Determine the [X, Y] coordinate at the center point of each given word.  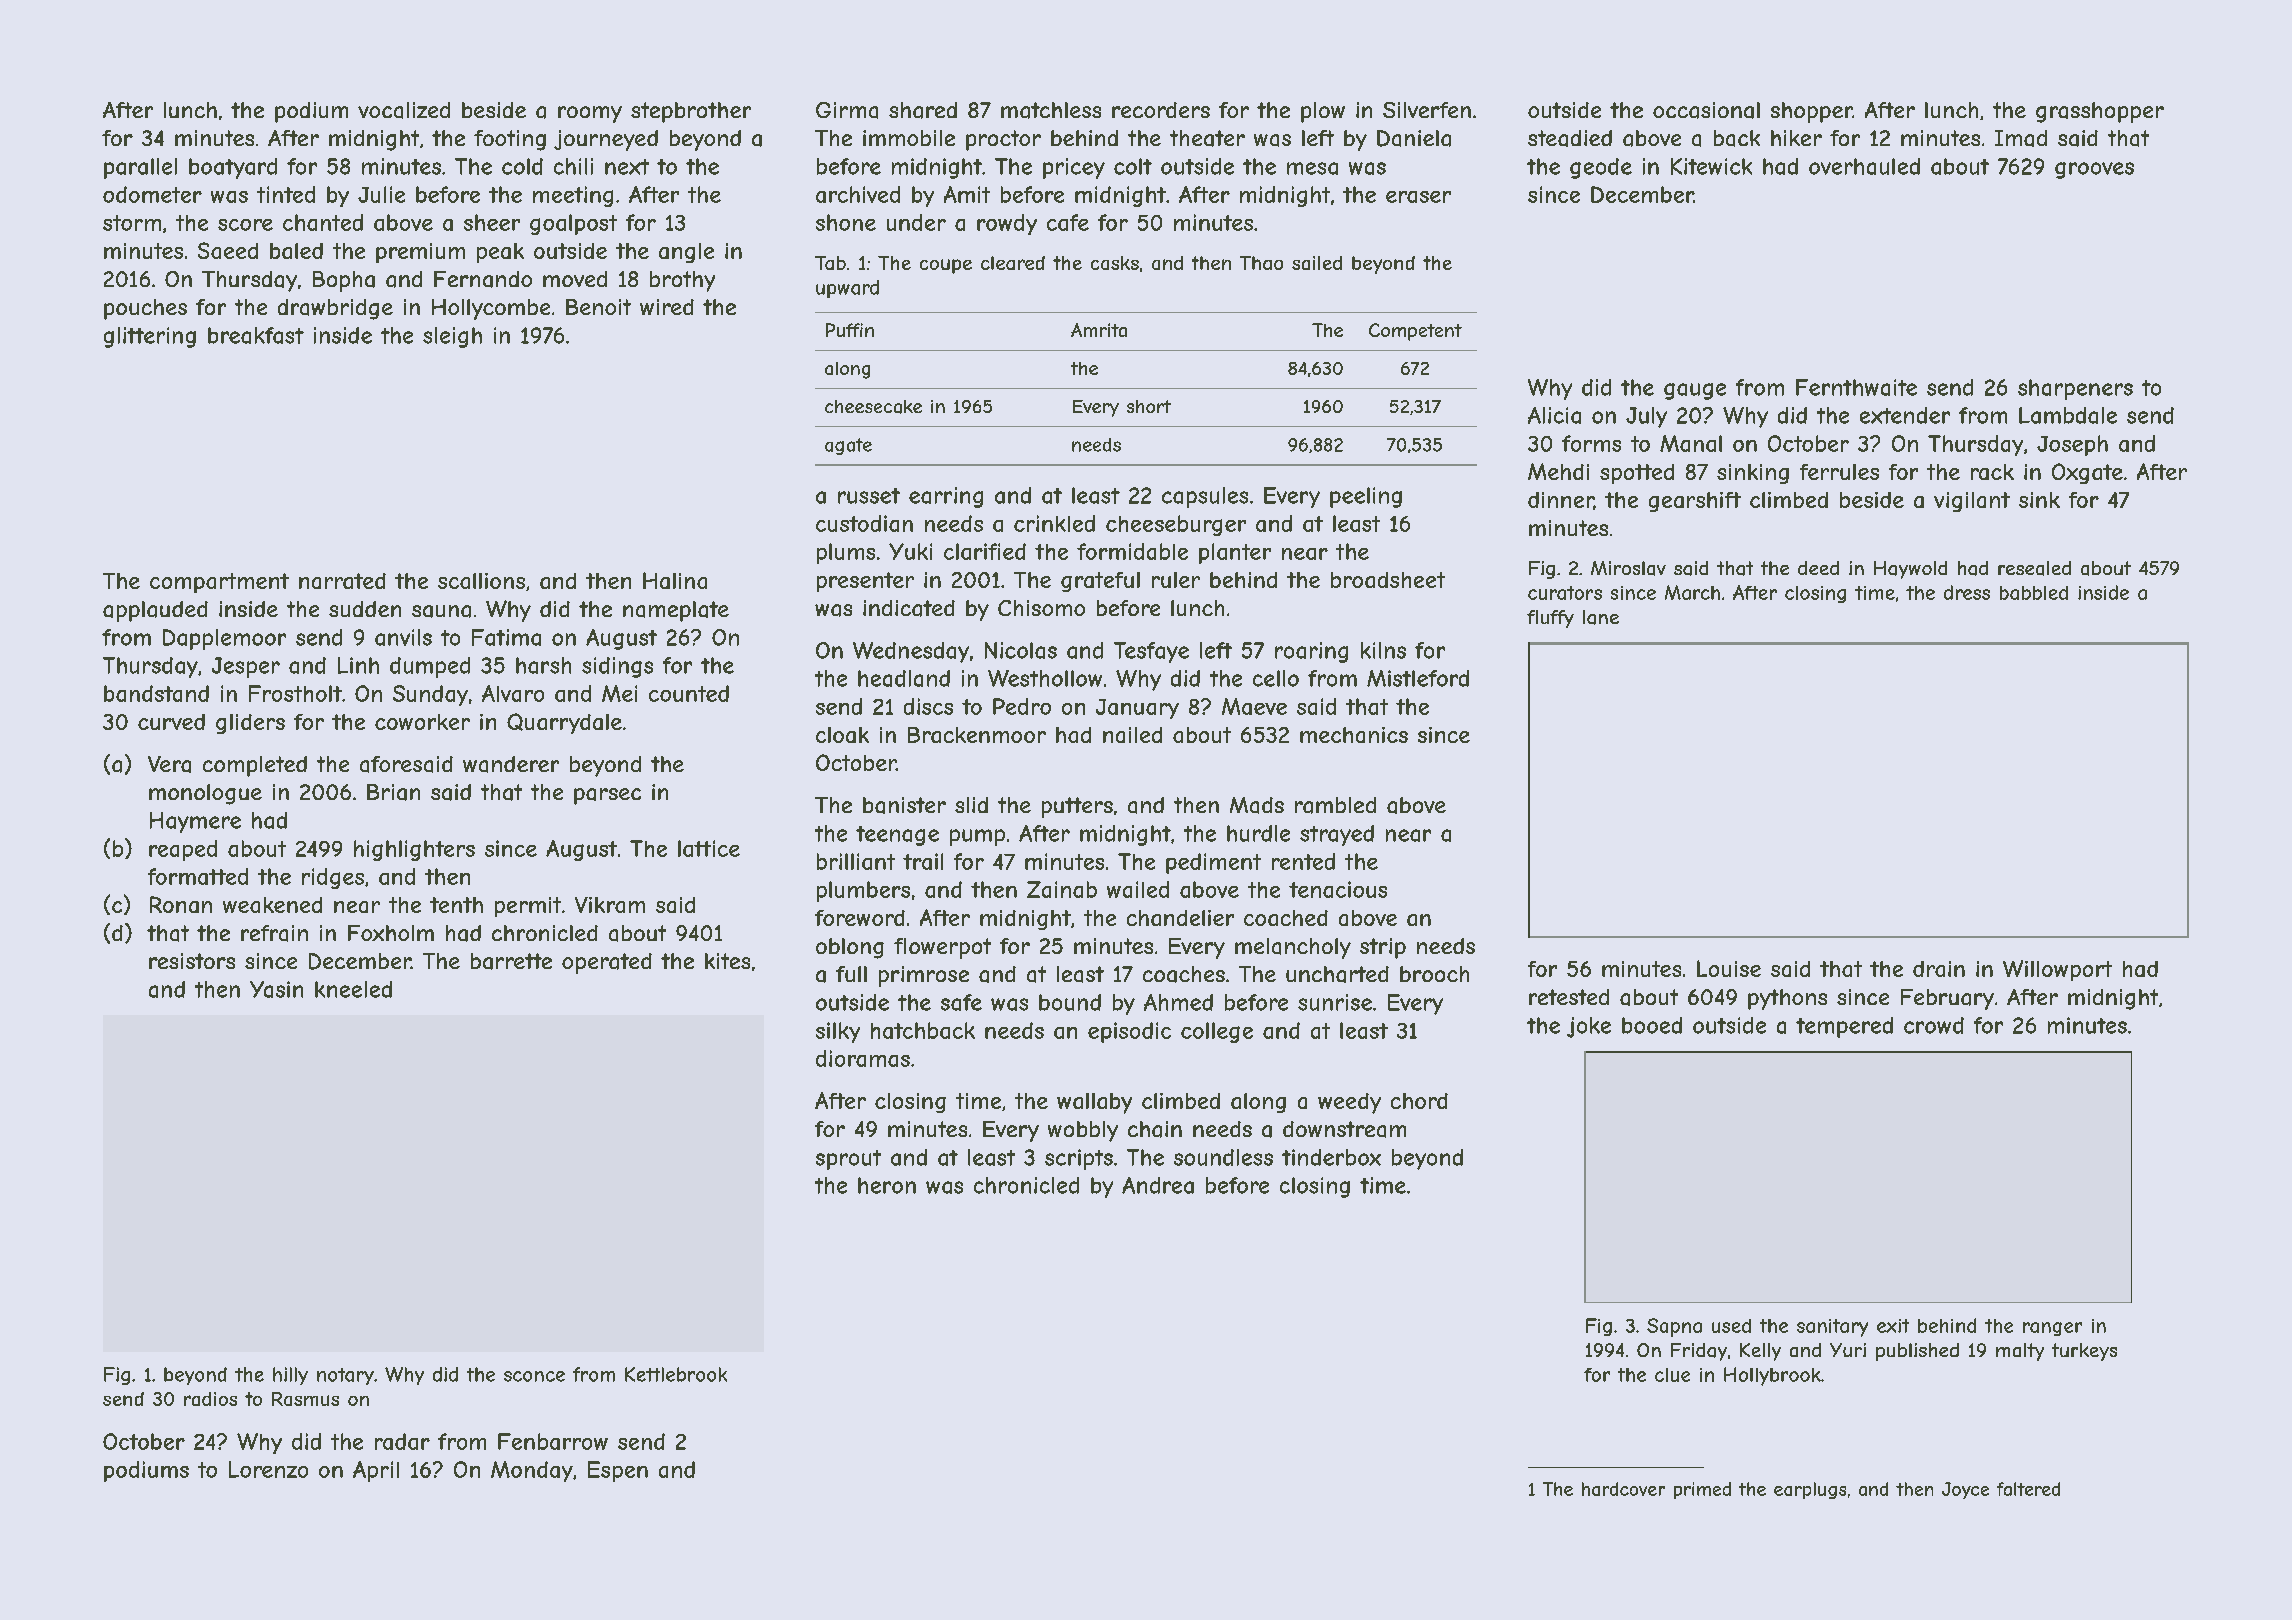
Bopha [344, 281]
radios [210, 1399]
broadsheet [1388, 580]
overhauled [1864, 166]
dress [1967, 592]
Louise [1729, 968]
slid [971, 805]
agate [848, 446]
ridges [333, 878]
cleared [1013, 263]
